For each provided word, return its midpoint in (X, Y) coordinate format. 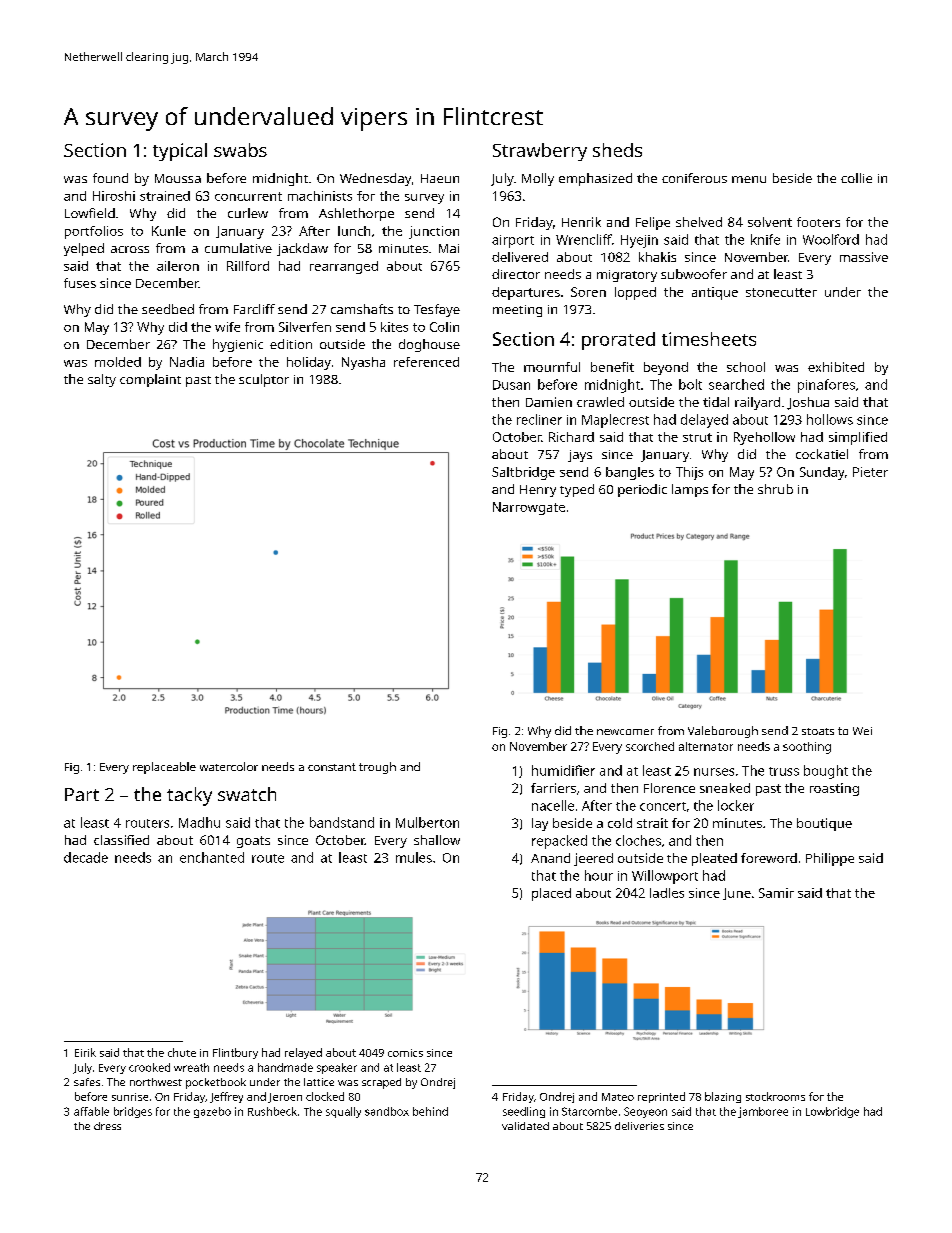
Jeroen (285, 1098)
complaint (150, 380)
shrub (775, 489)
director (516, 274)
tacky (189, 796)
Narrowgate (529, 508)
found (110, 178)
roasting (834, 789)
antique (715, 293)
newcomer (625, 732)
